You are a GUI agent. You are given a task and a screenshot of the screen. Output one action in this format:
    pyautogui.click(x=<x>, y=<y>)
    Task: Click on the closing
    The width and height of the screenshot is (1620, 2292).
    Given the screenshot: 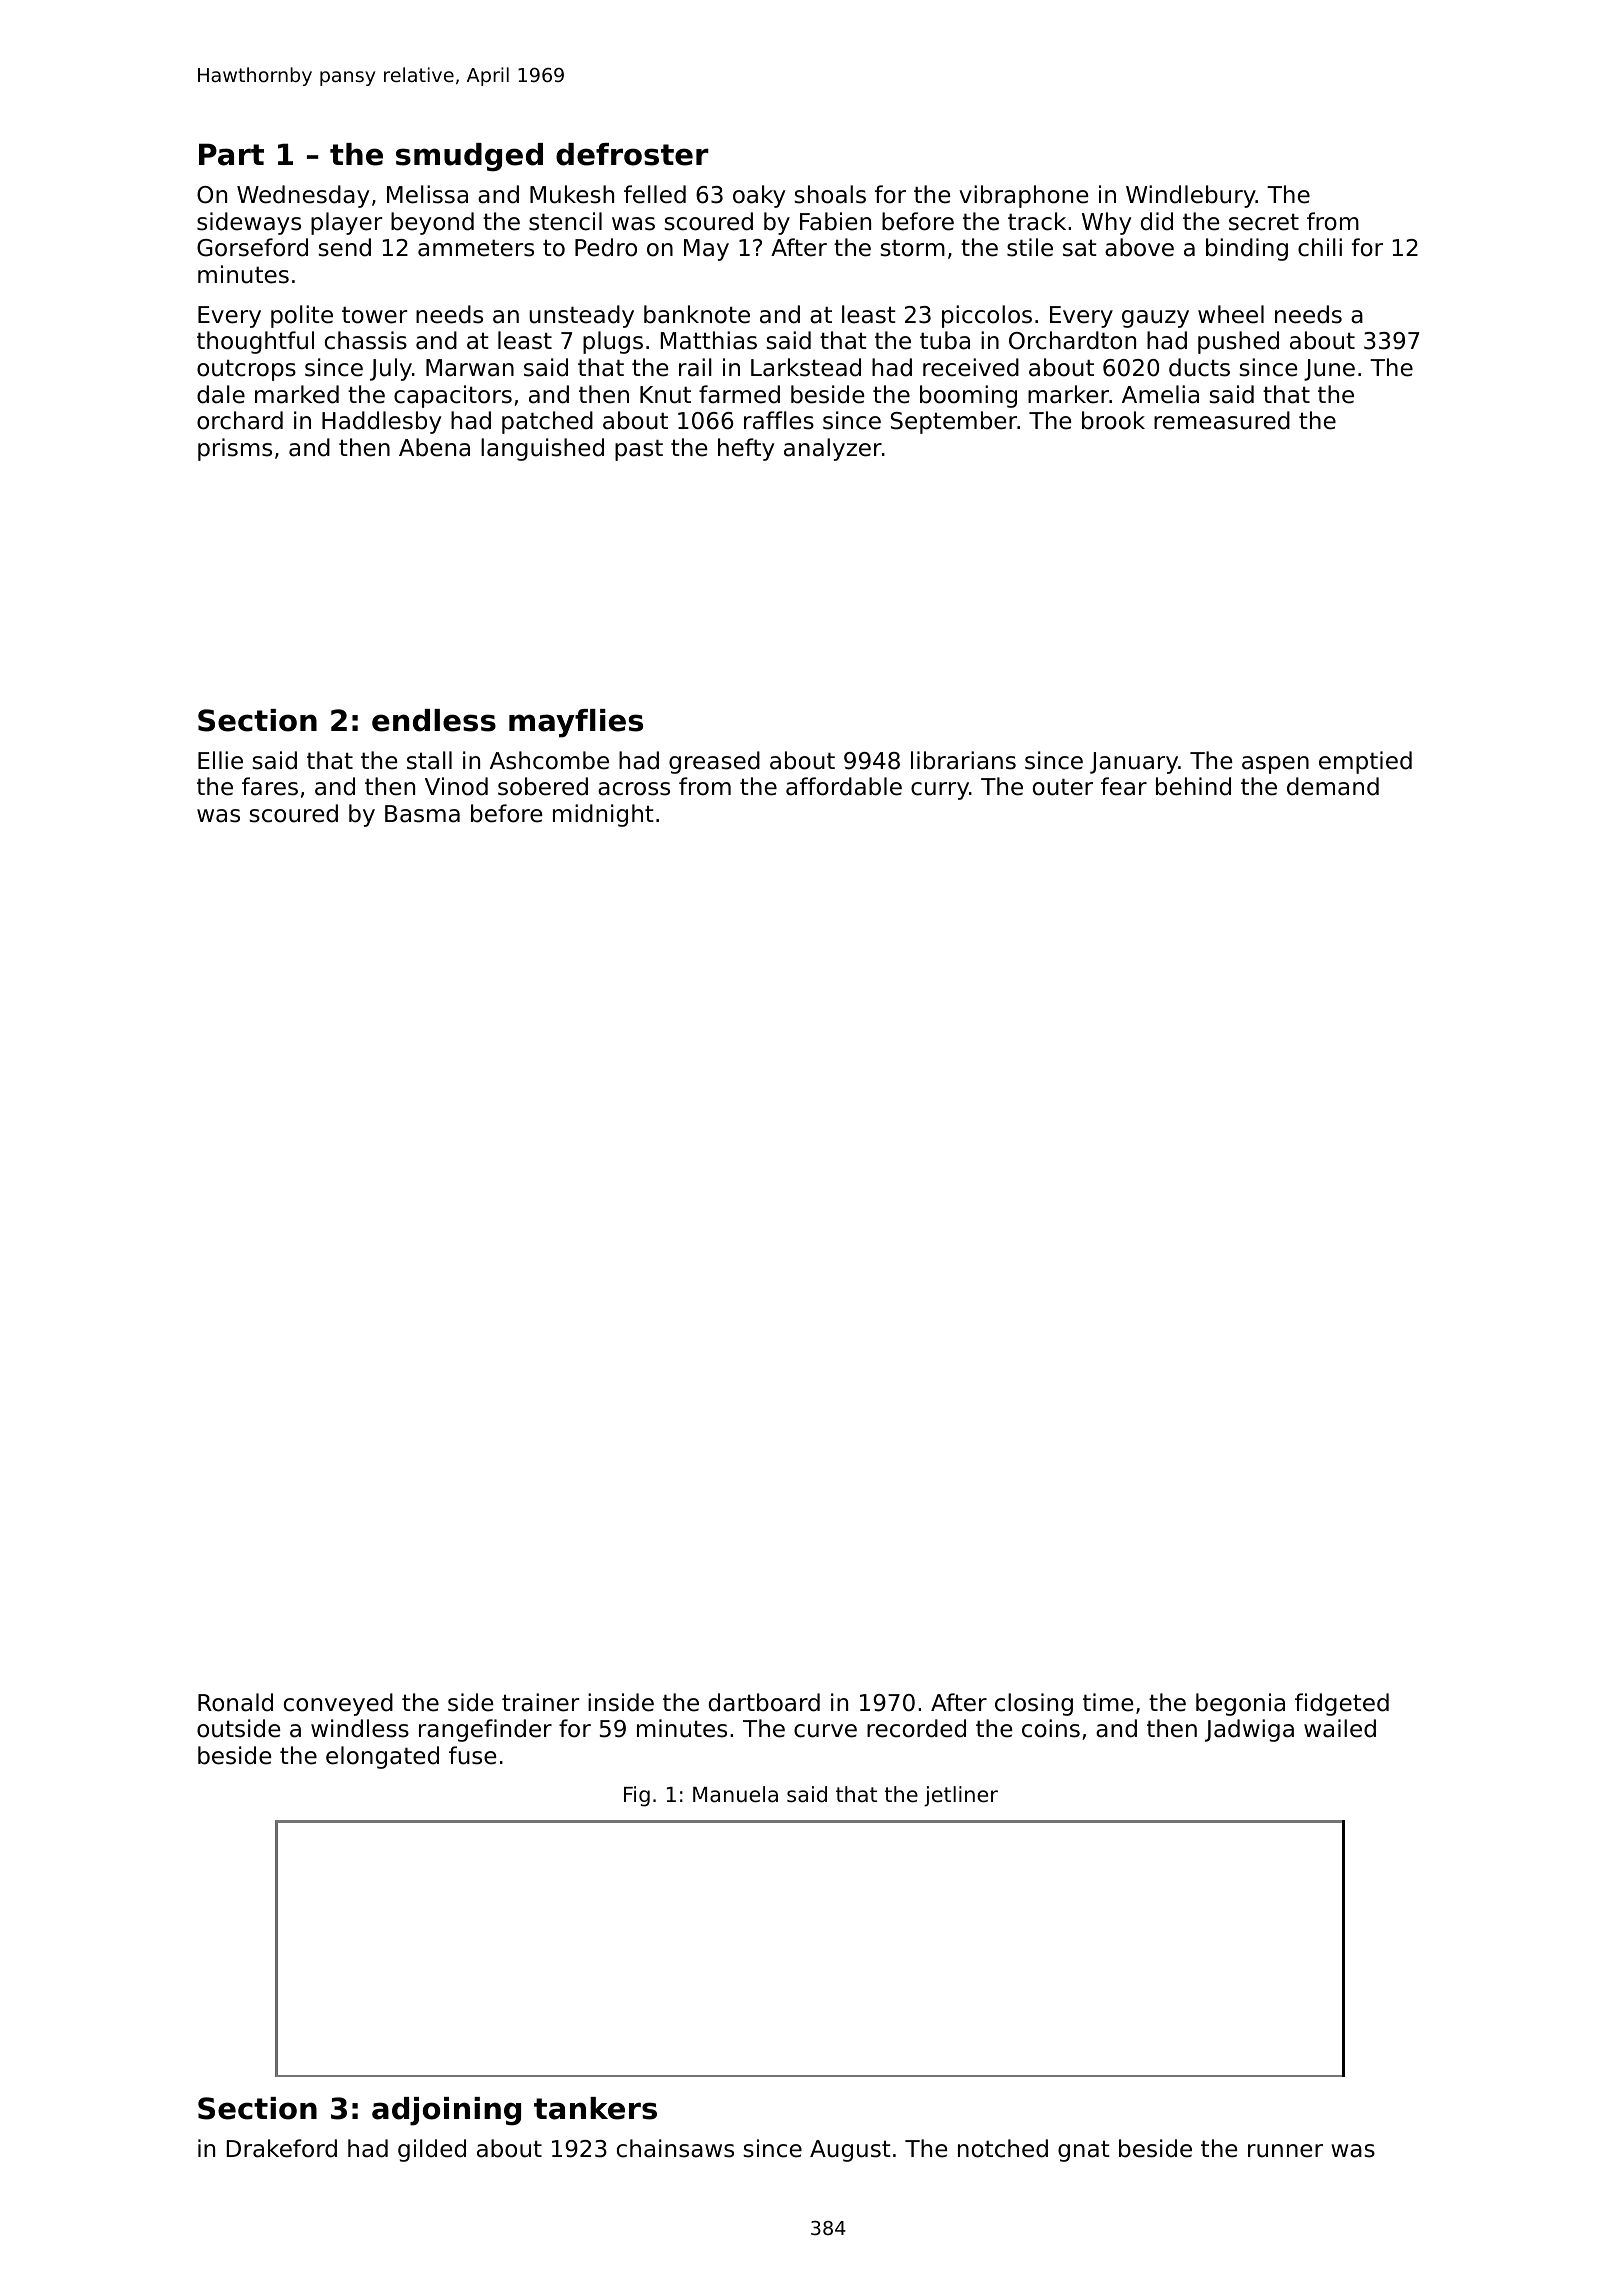 What is the action you would take?
    pyautogui.click(x=1034, y=1704)
